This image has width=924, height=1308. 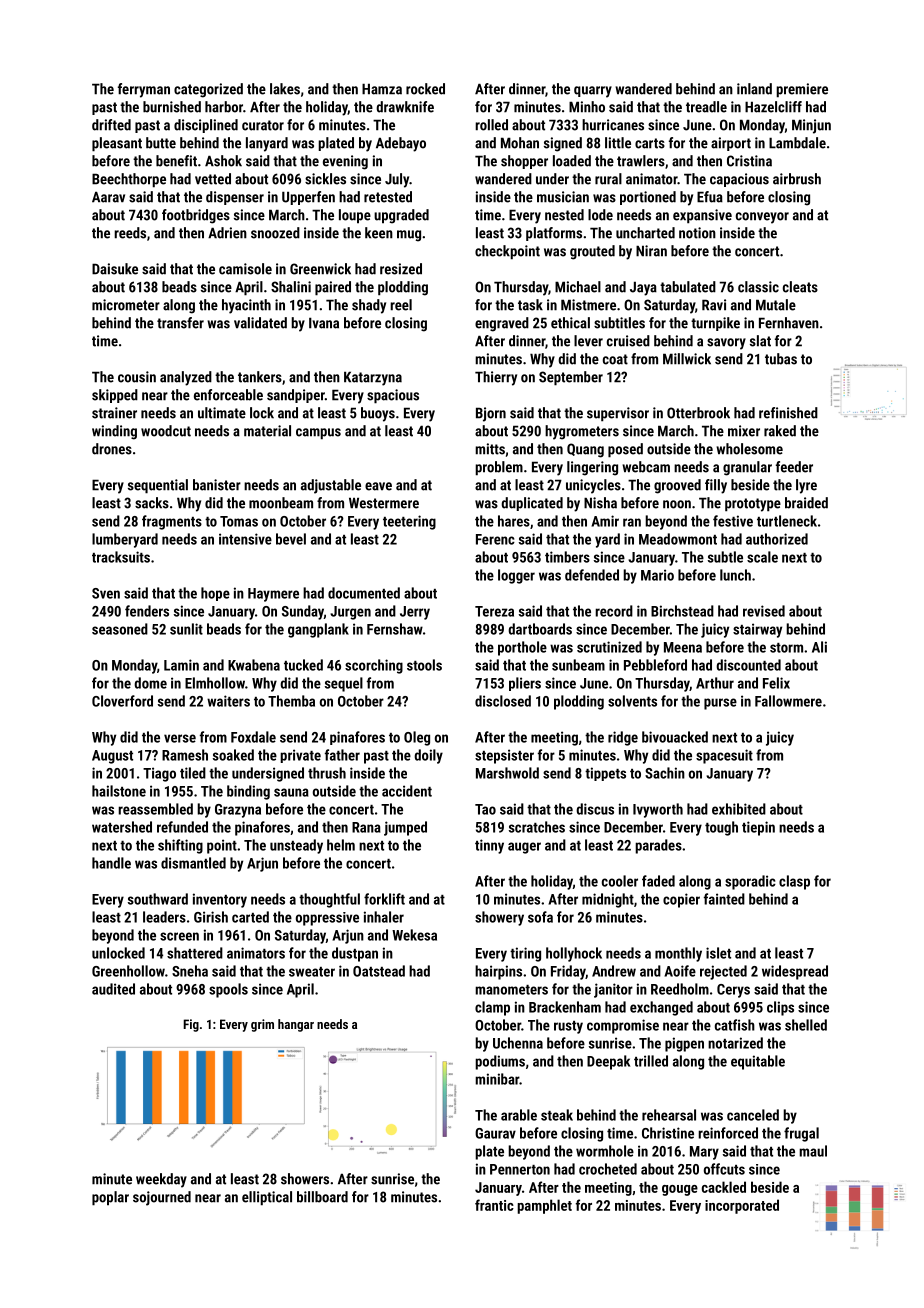 What do you see at coordinates (401, 305) in the image?
I see `reel` at bounding box center [401, 305].
